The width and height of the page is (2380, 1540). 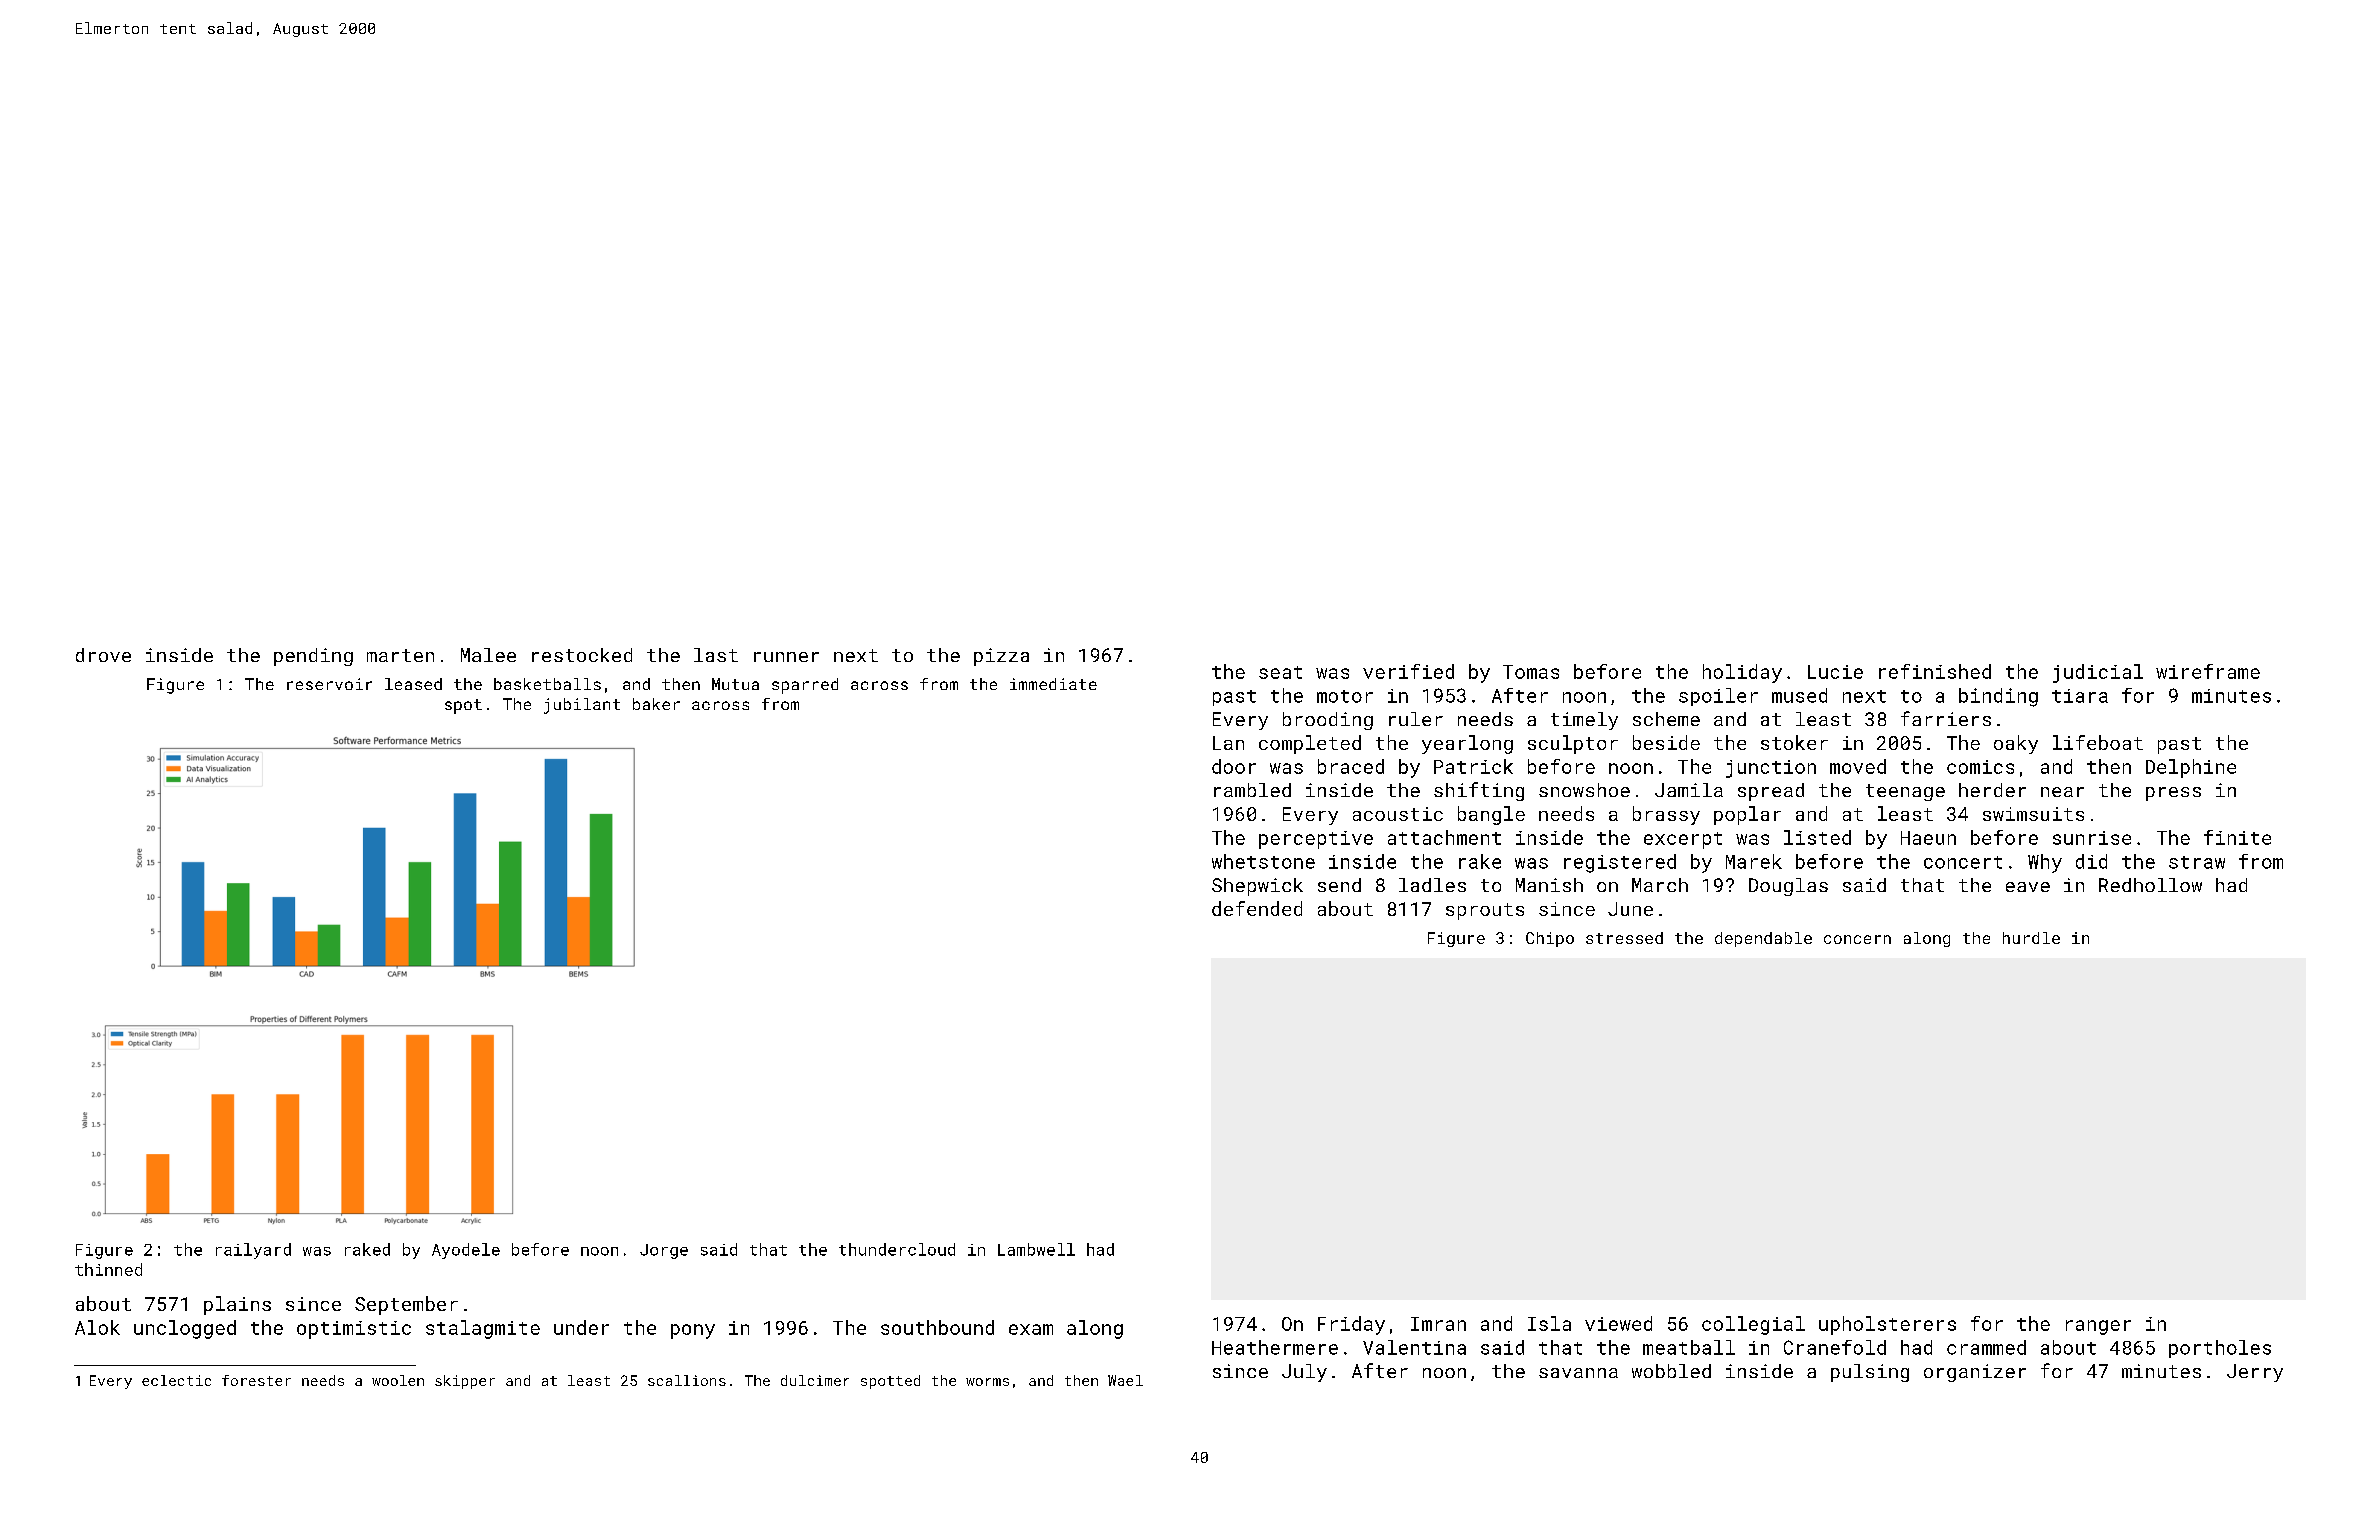 I want to click on sprouts, so click(x=1485, y=911).
